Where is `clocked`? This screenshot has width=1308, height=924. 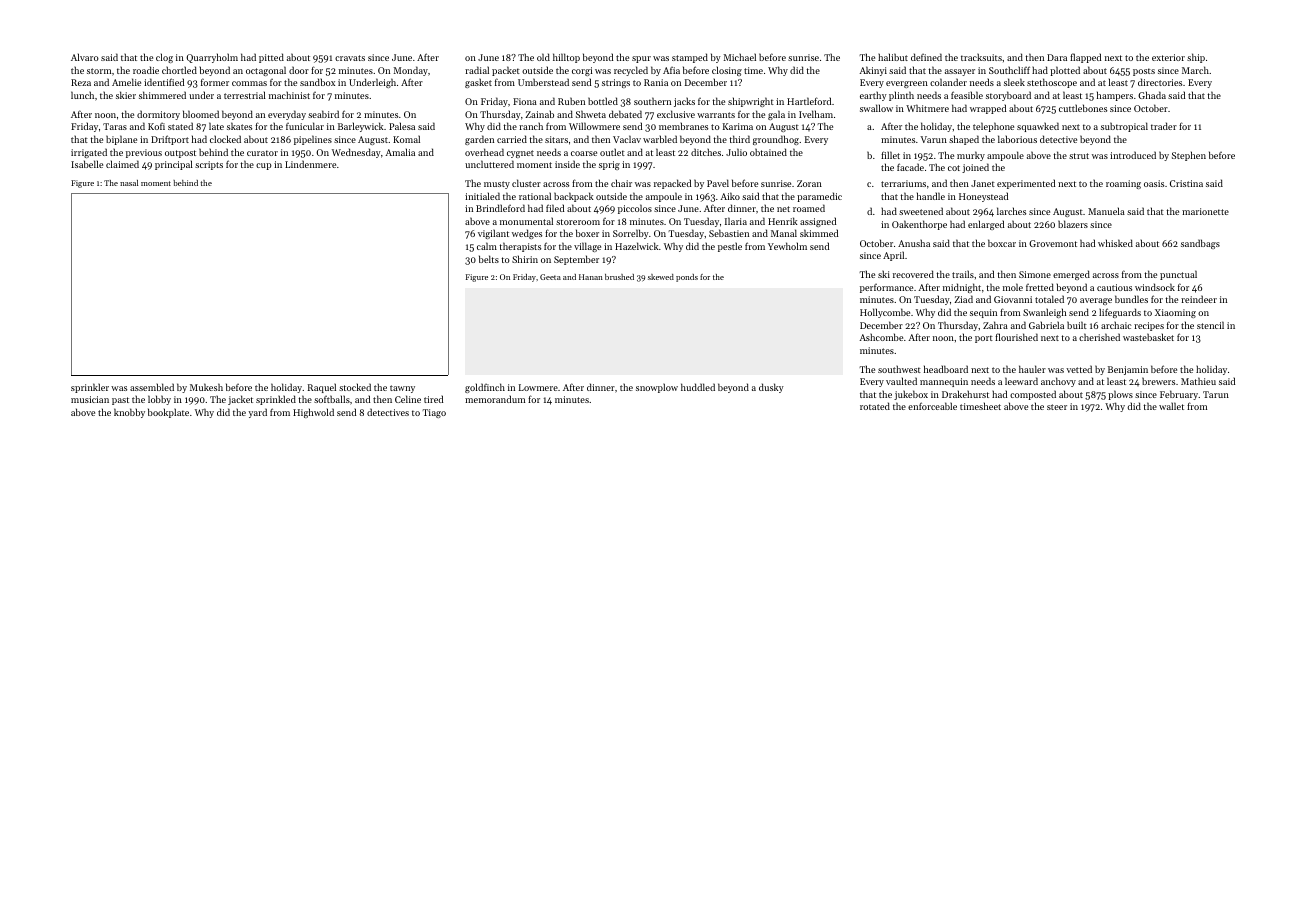 clocked is located at coordinates (225, 139).
